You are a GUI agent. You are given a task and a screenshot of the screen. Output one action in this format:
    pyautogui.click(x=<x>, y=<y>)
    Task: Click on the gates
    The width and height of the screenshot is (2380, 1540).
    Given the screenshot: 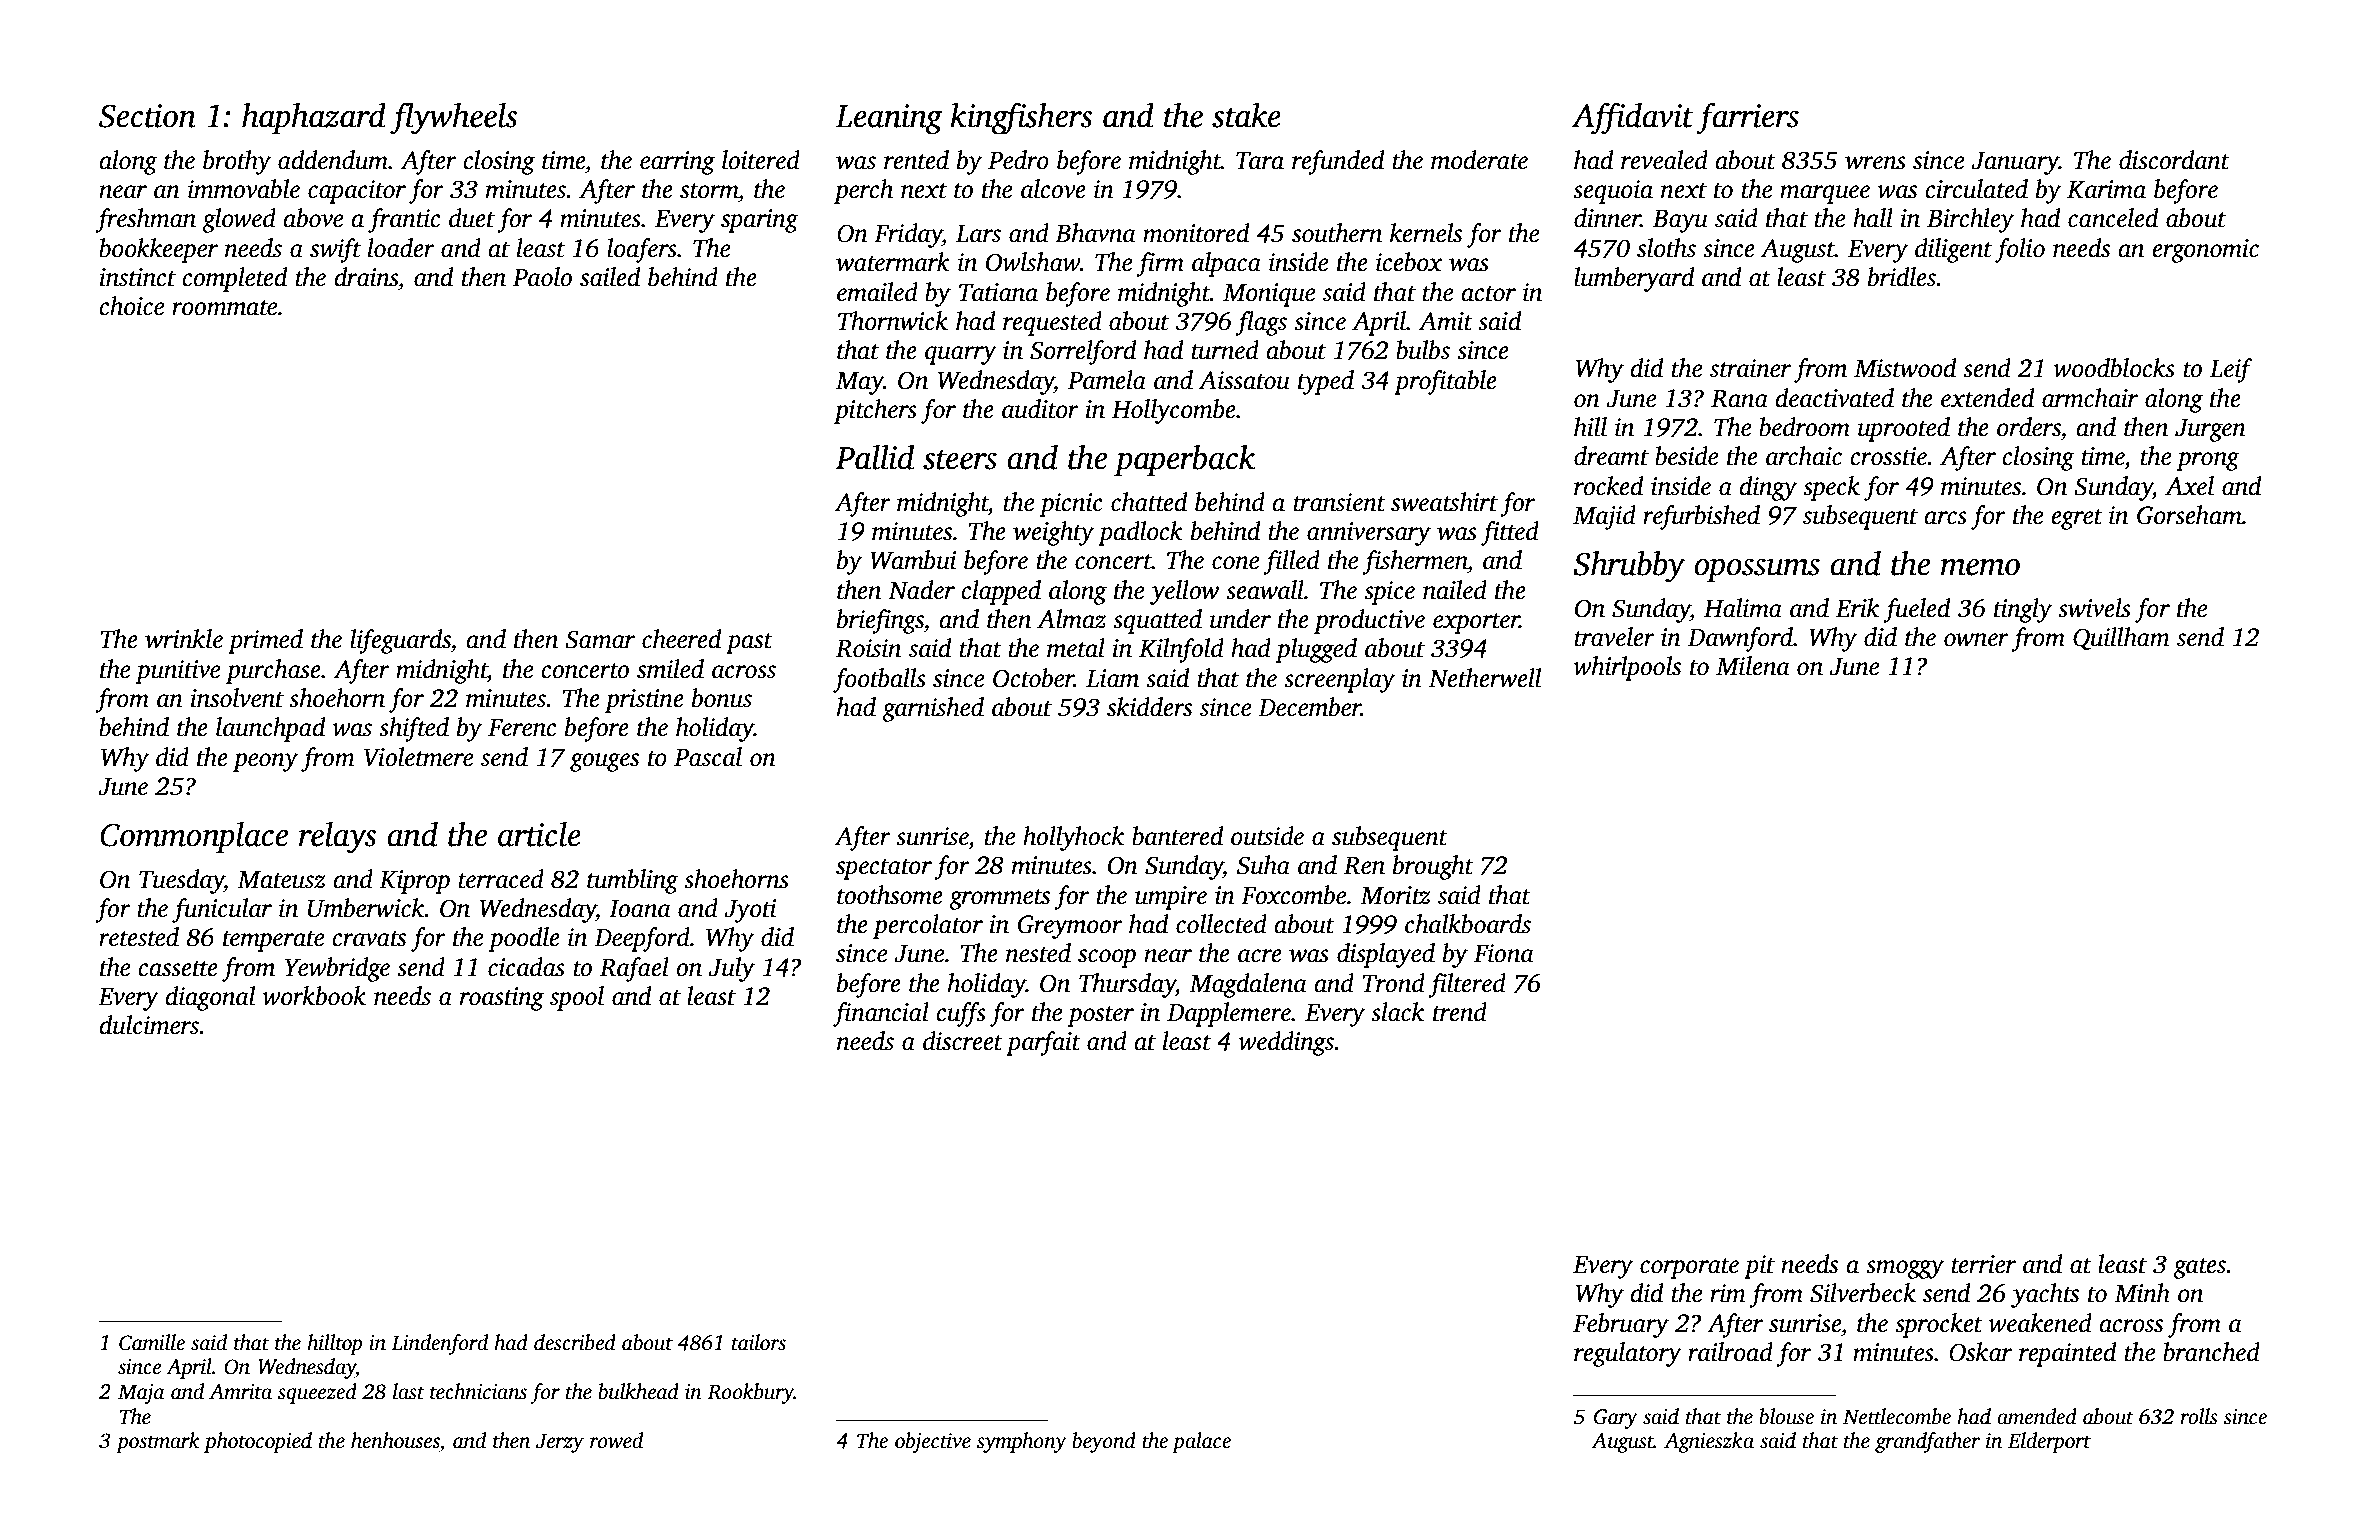 What is the action you would take?
    pyautogui.click(x=2200, y=1268)
